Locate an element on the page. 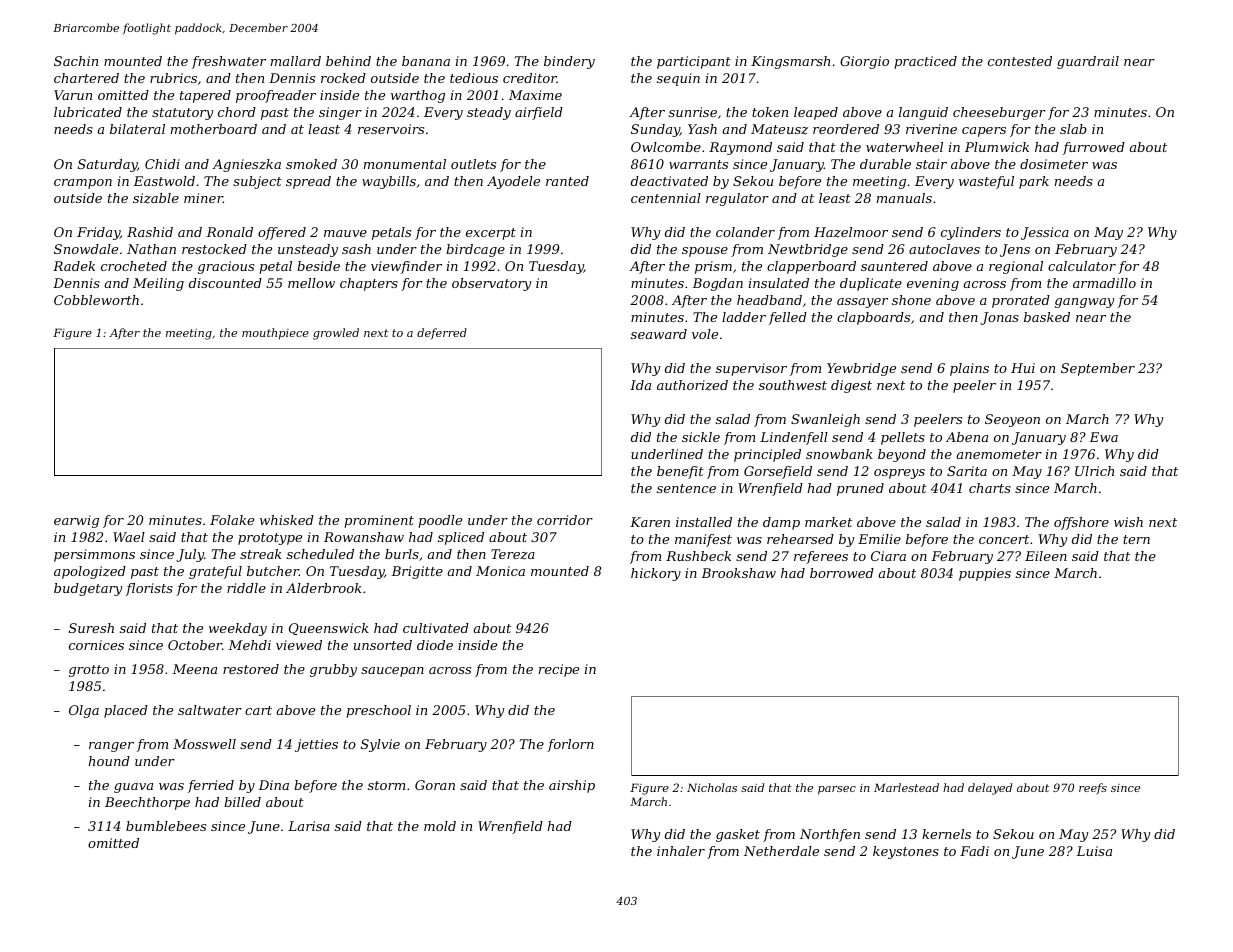 The height and width of the document is (952, 1233). reefs is located at coordinates (1093, 788).
